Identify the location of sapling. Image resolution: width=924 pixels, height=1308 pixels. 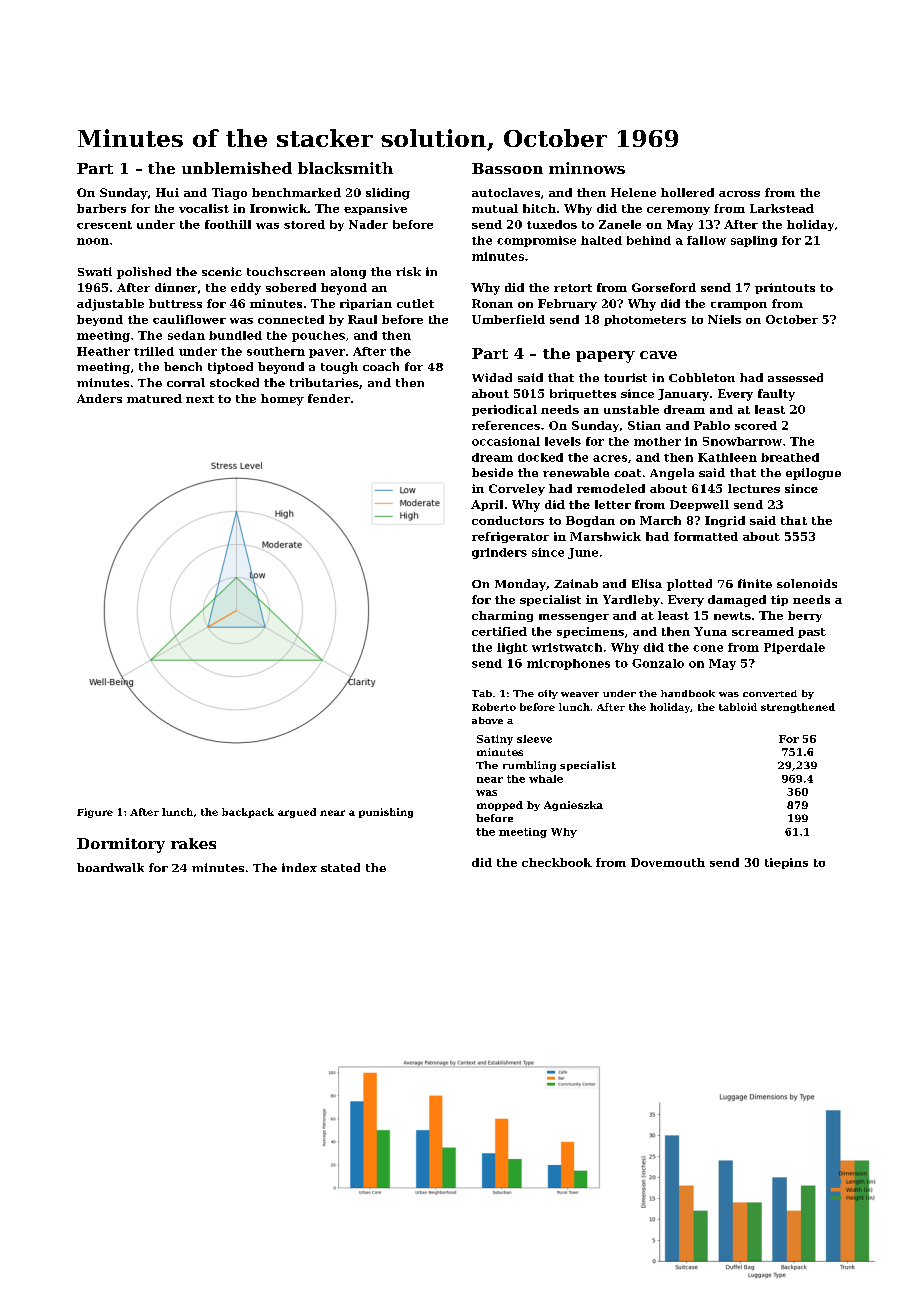
(754, 241).
